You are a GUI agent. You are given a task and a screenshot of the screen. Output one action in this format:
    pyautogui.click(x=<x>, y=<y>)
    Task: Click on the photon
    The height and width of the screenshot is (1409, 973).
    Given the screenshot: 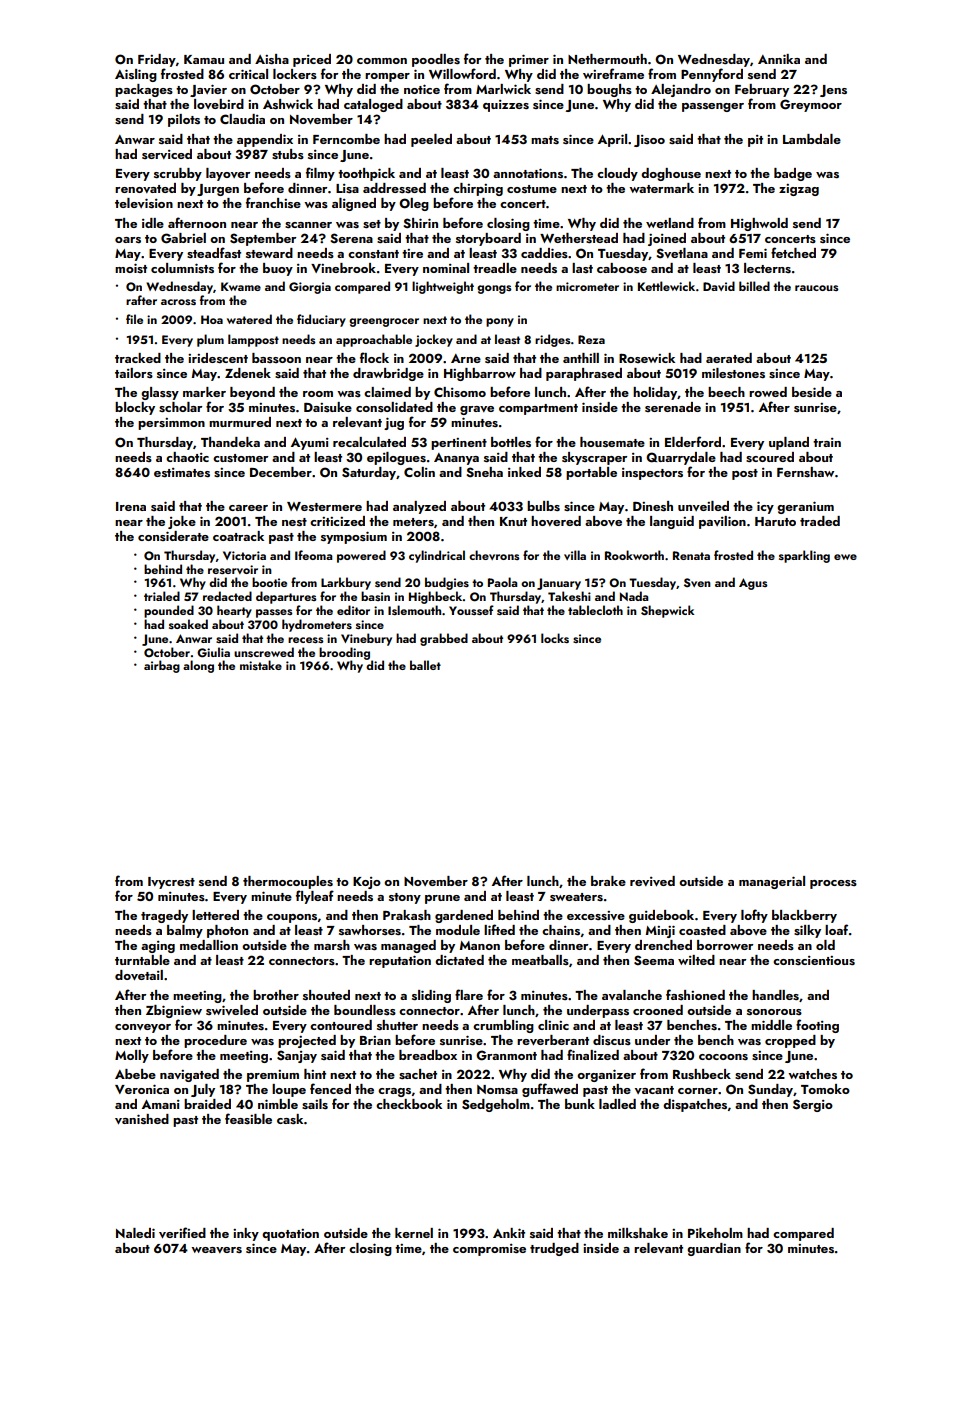 What is the action you would take?
    pyautogui.click(x=227, y=931)
